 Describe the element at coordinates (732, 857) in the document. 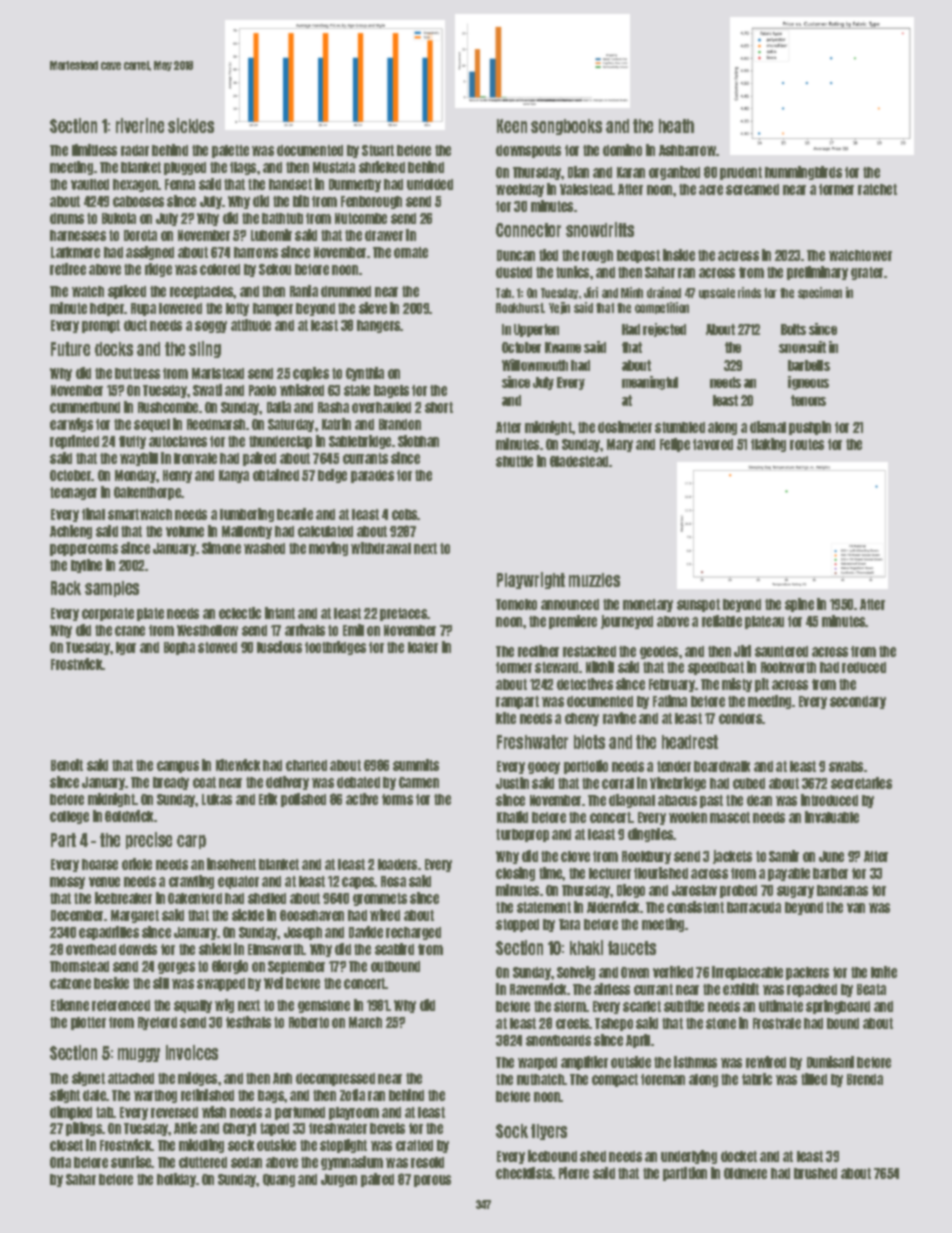

I see `jackets` at that location.
